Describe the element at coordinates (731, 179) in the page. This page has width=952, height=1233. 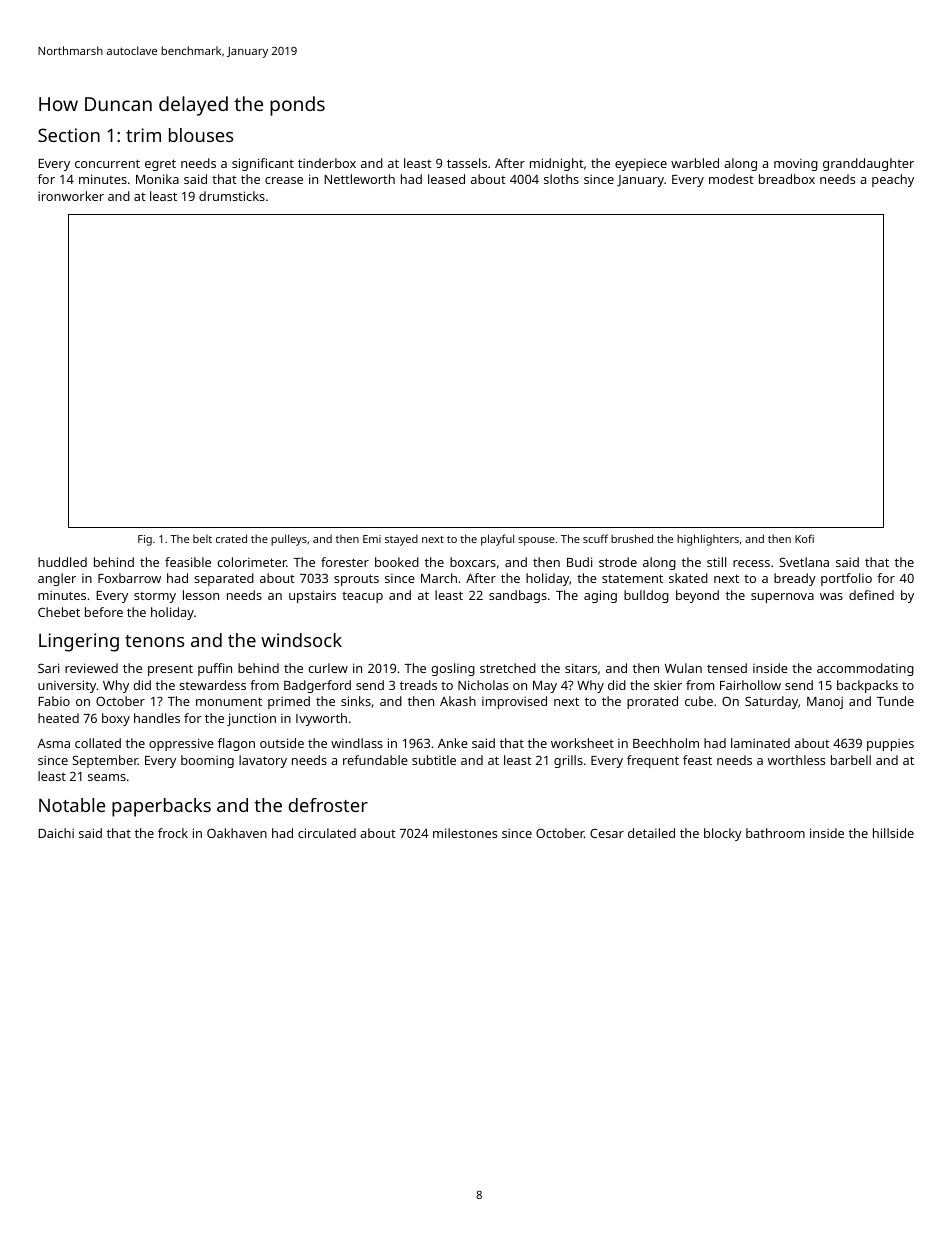
I see `modest` at that location.
